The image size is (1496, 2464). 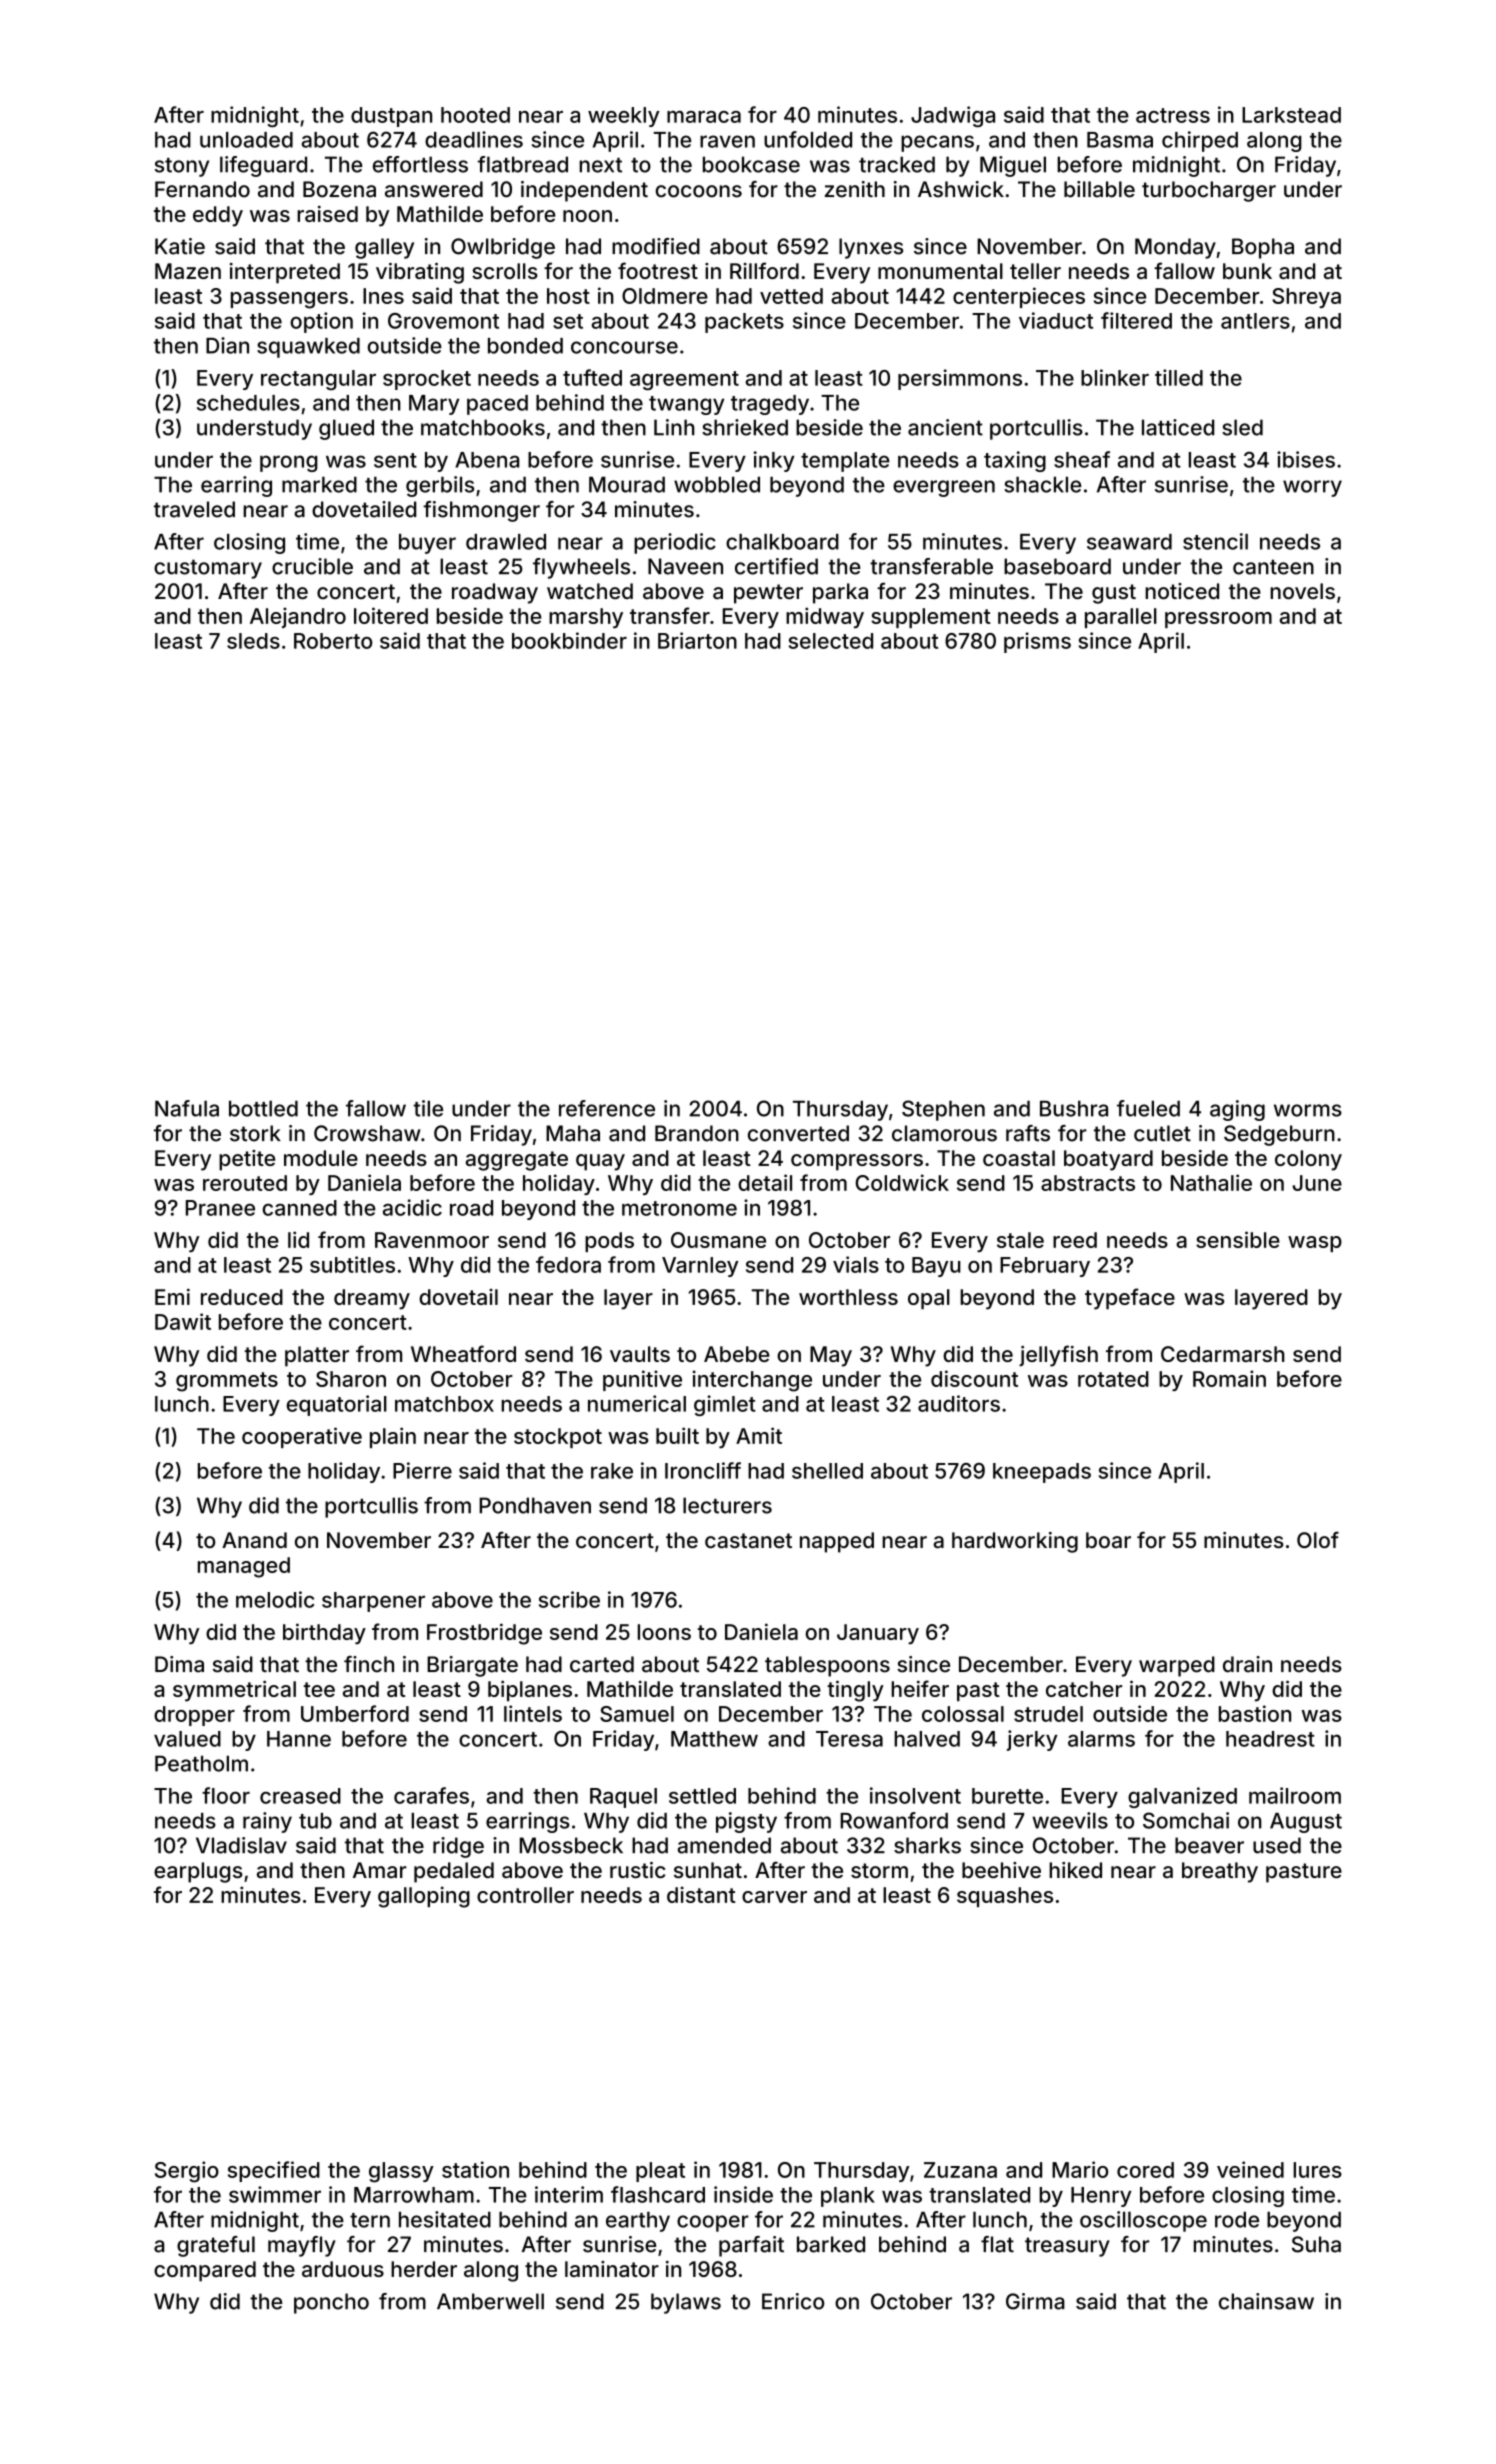 What do you see at coordinates (697, 640) in the screenshot?
I see `Briarton` at bounding box center [697, 640].
